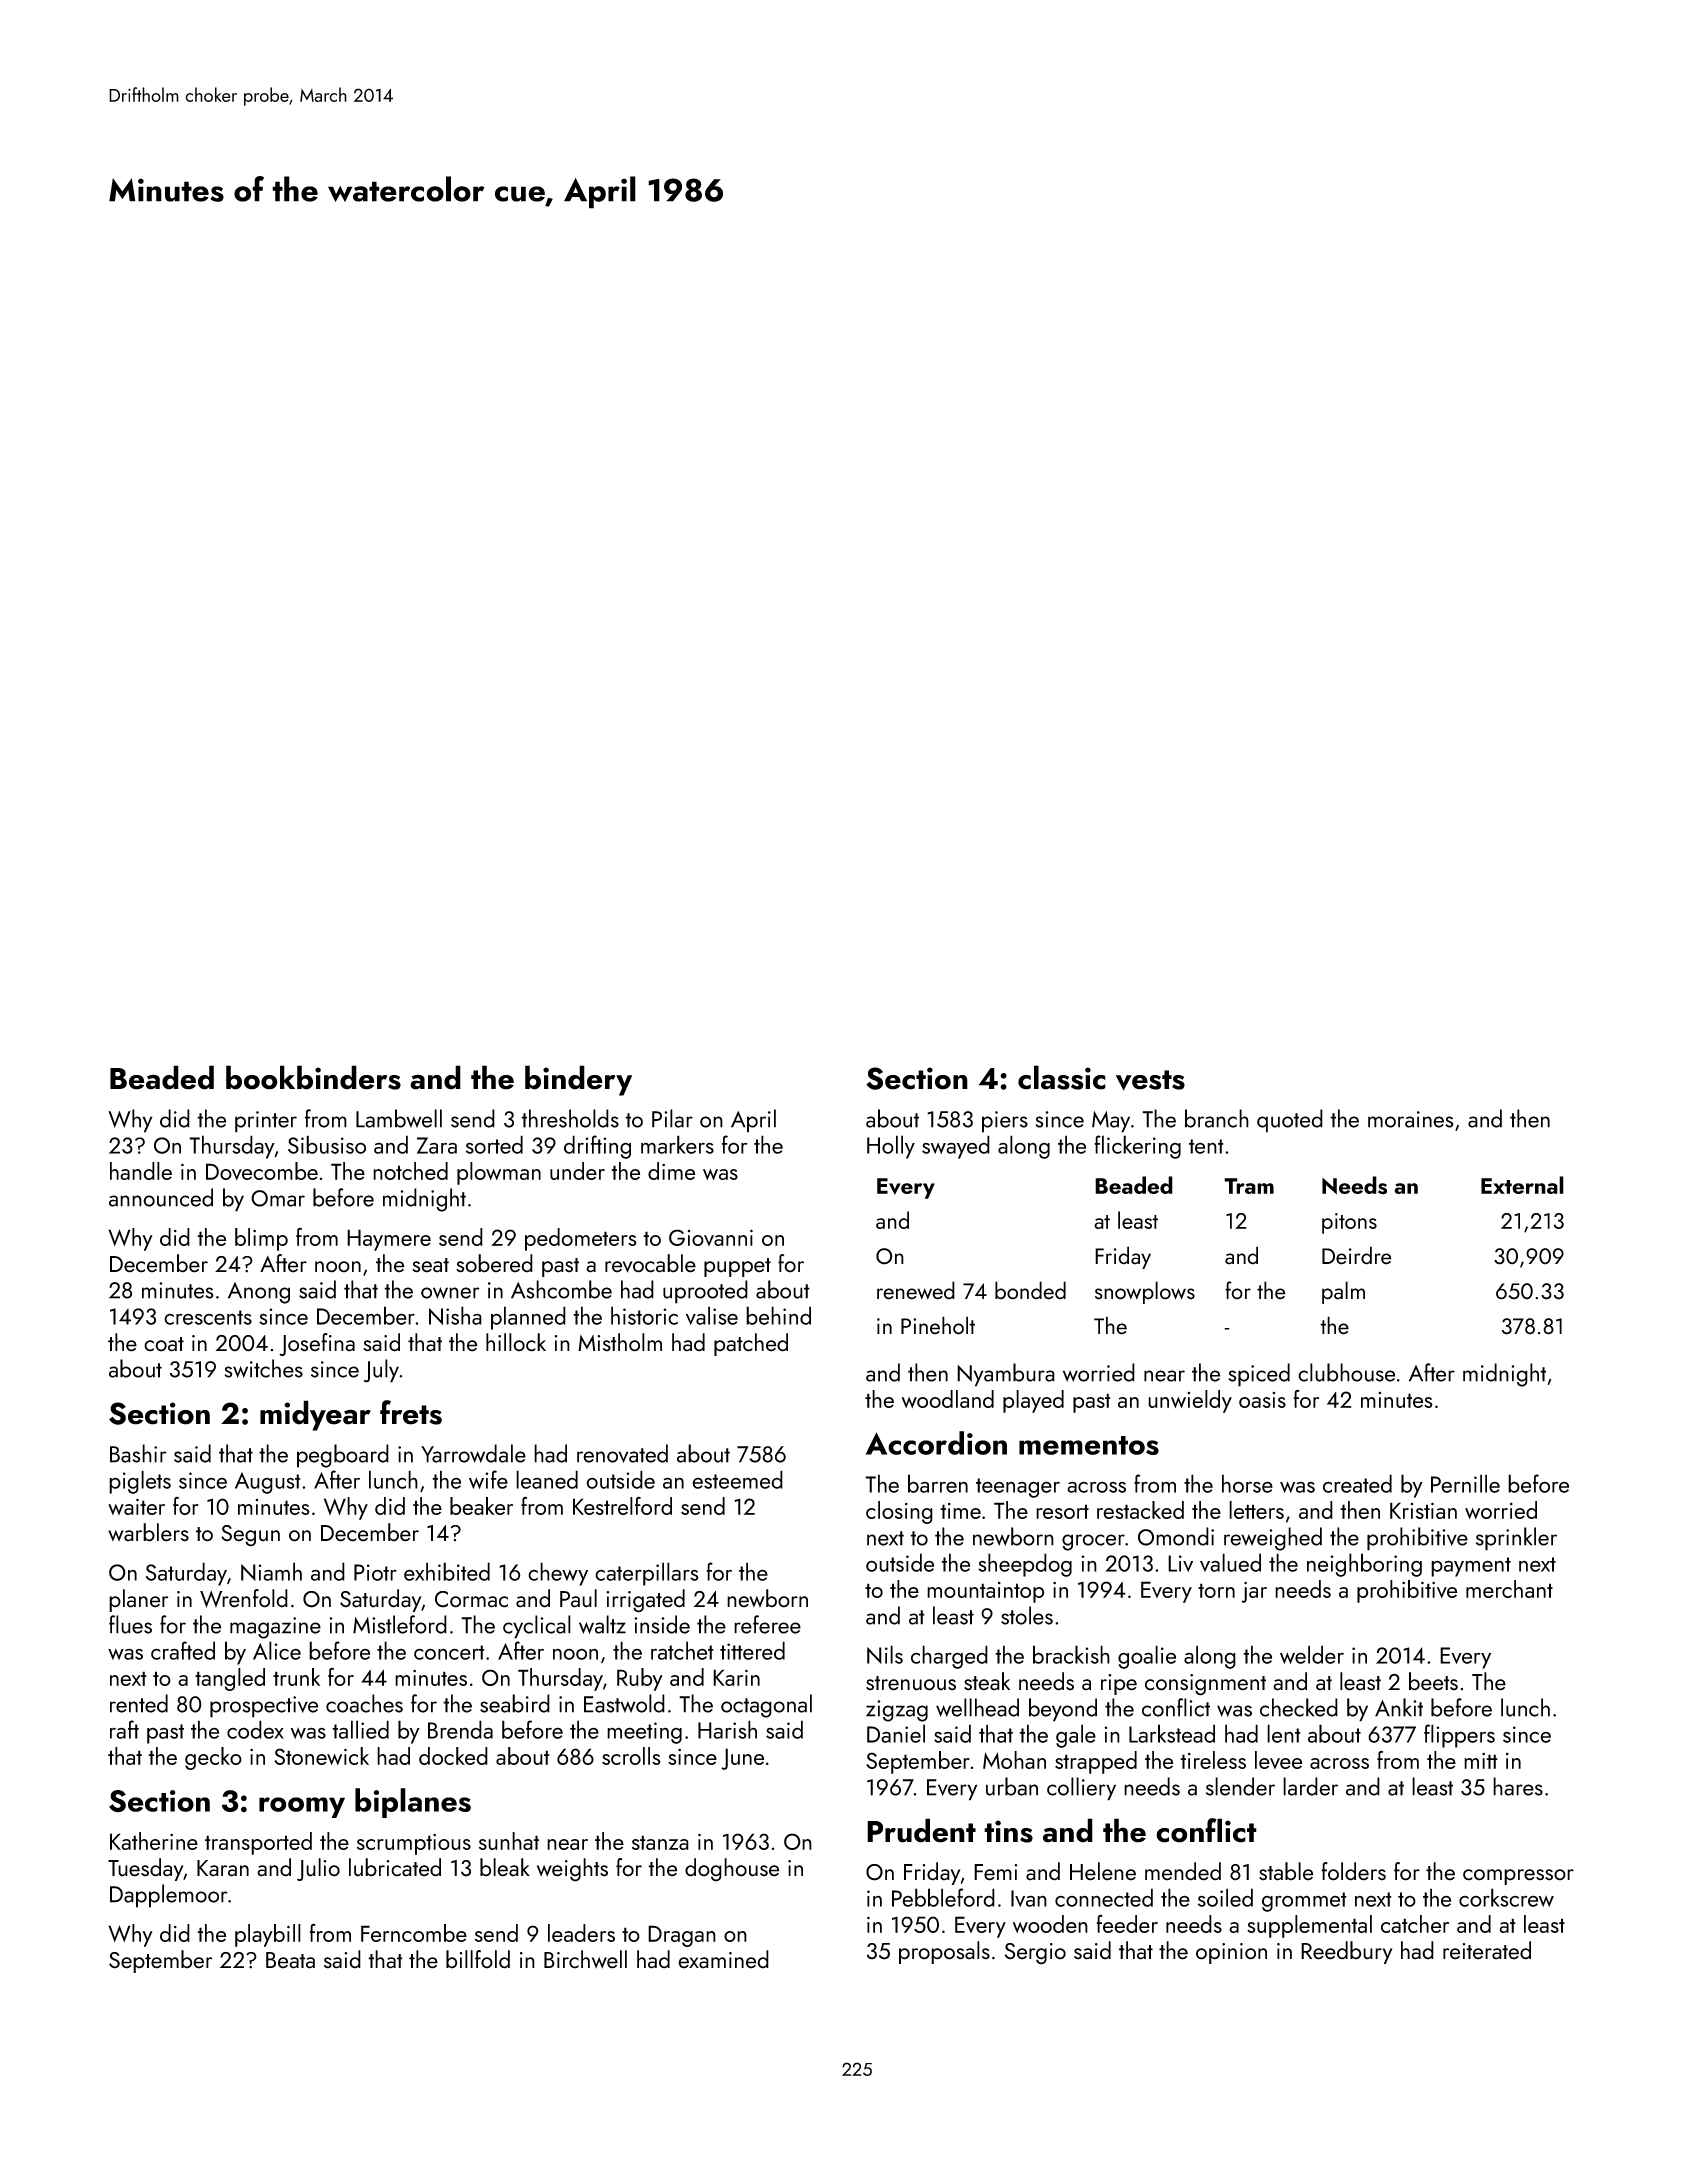 The width and height of the screenshot is (1683, 2178). I want to click on External, so click(1522, 1185).
